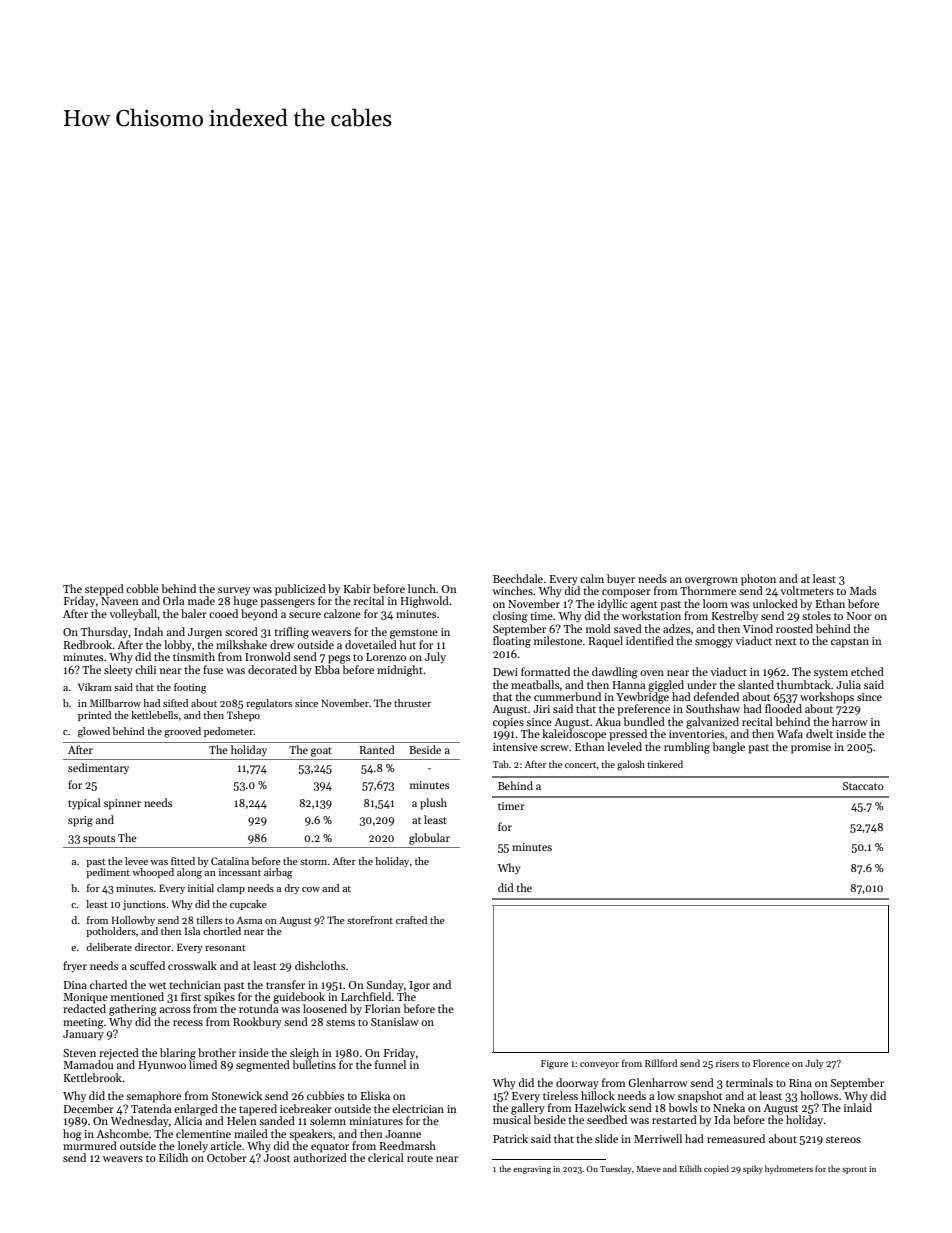 Image resolution: width=952 pixels, height=1233 pixels. I want to click on Rillford, so click(661, 1063).
